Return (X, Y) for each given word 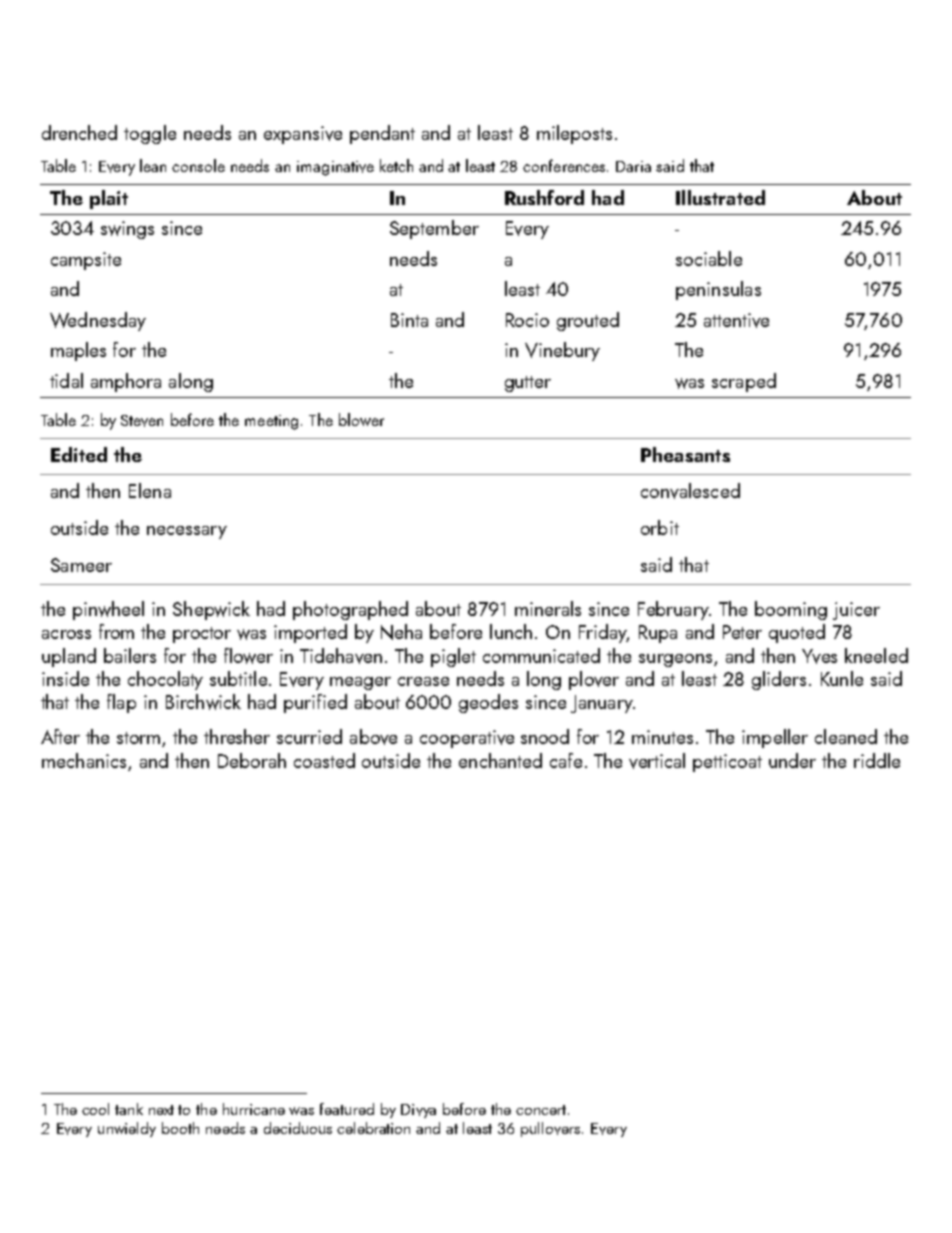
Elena (150, 490)
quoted (797, 633)
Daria (633, 166)
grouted (588, 321)
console (198, 165)
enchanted (500, 760)
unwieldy (127, 1129)
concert (541, 1110)
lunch (511, 631)
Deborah (252, 760)
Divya (418, 1111)
